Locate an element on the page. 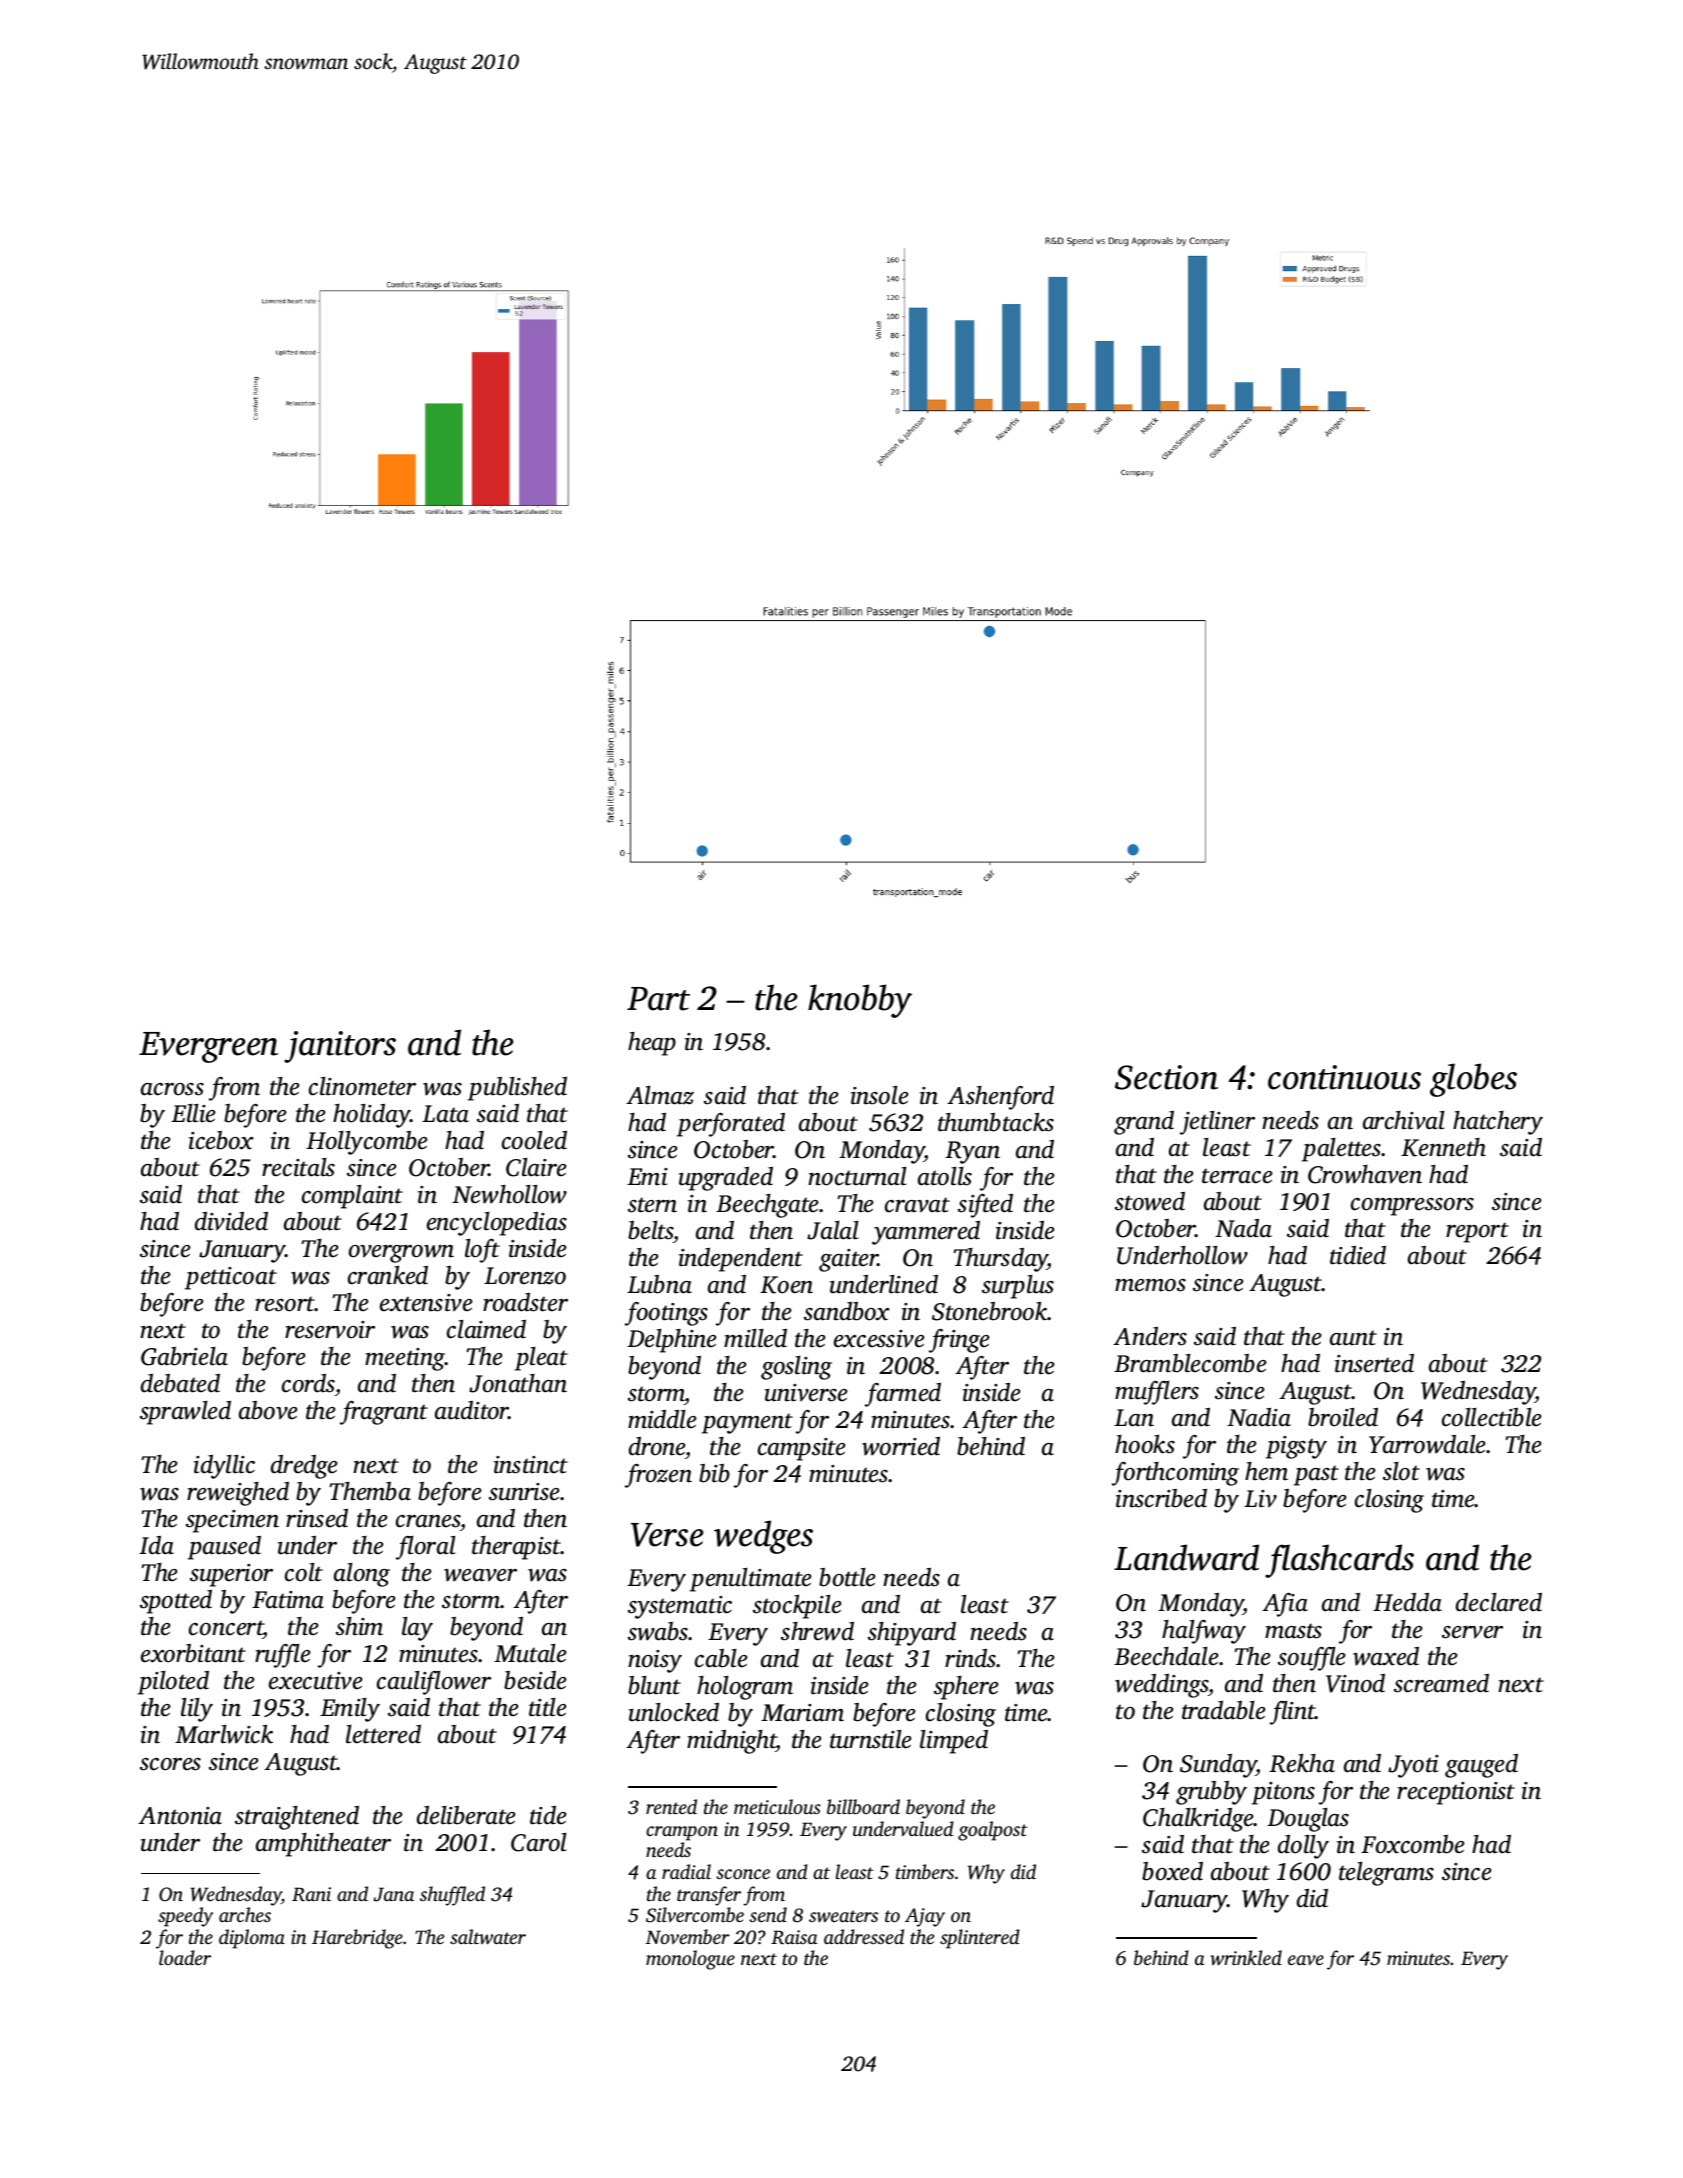 The image size is (1683, 2178). spotted is located at coordinates (176, 1602).
